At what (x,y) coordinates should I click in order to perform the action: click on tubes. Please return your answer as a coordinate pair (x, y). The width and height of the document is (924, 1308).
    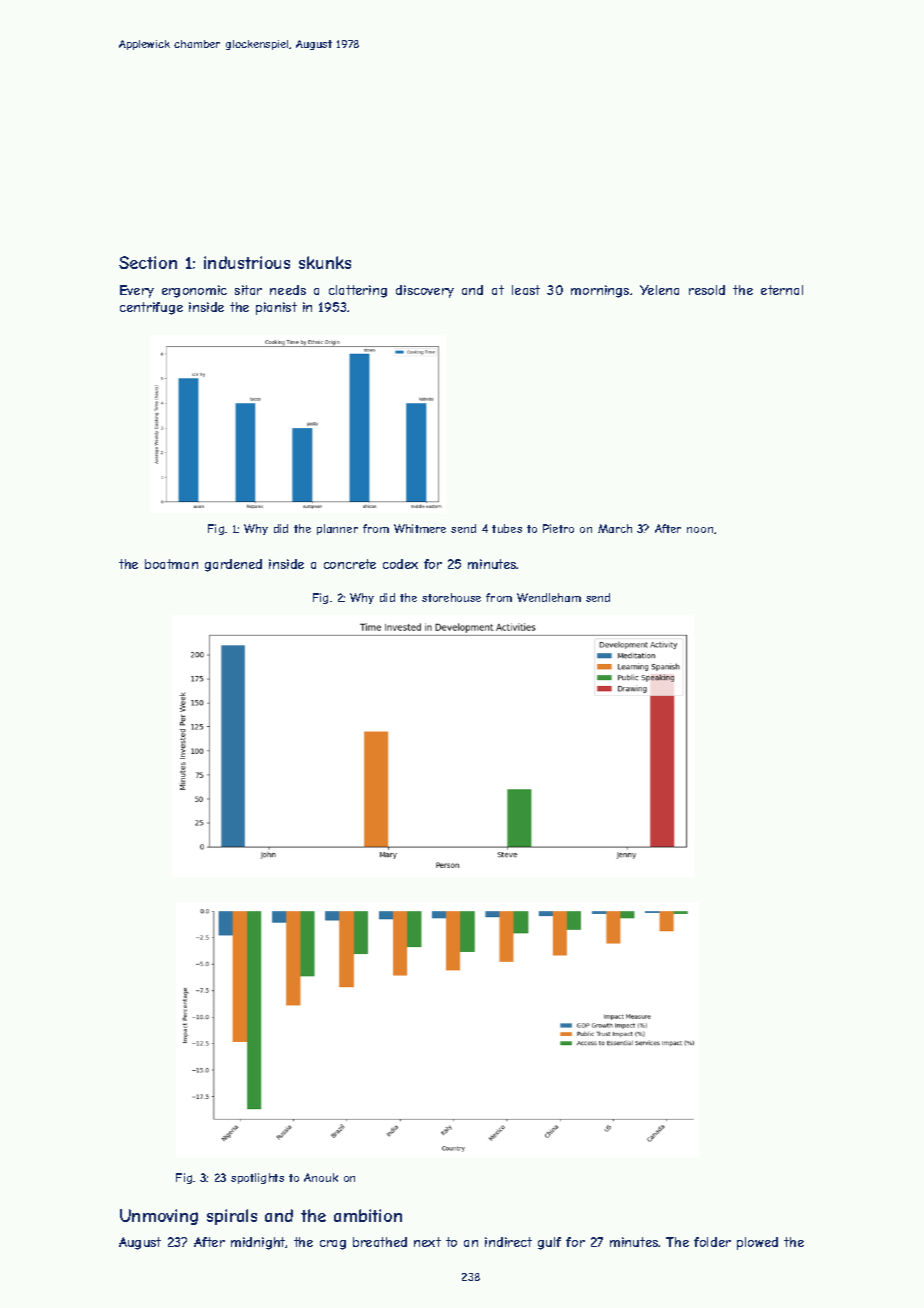
    Looking at the image, I should click on (507, 528).
